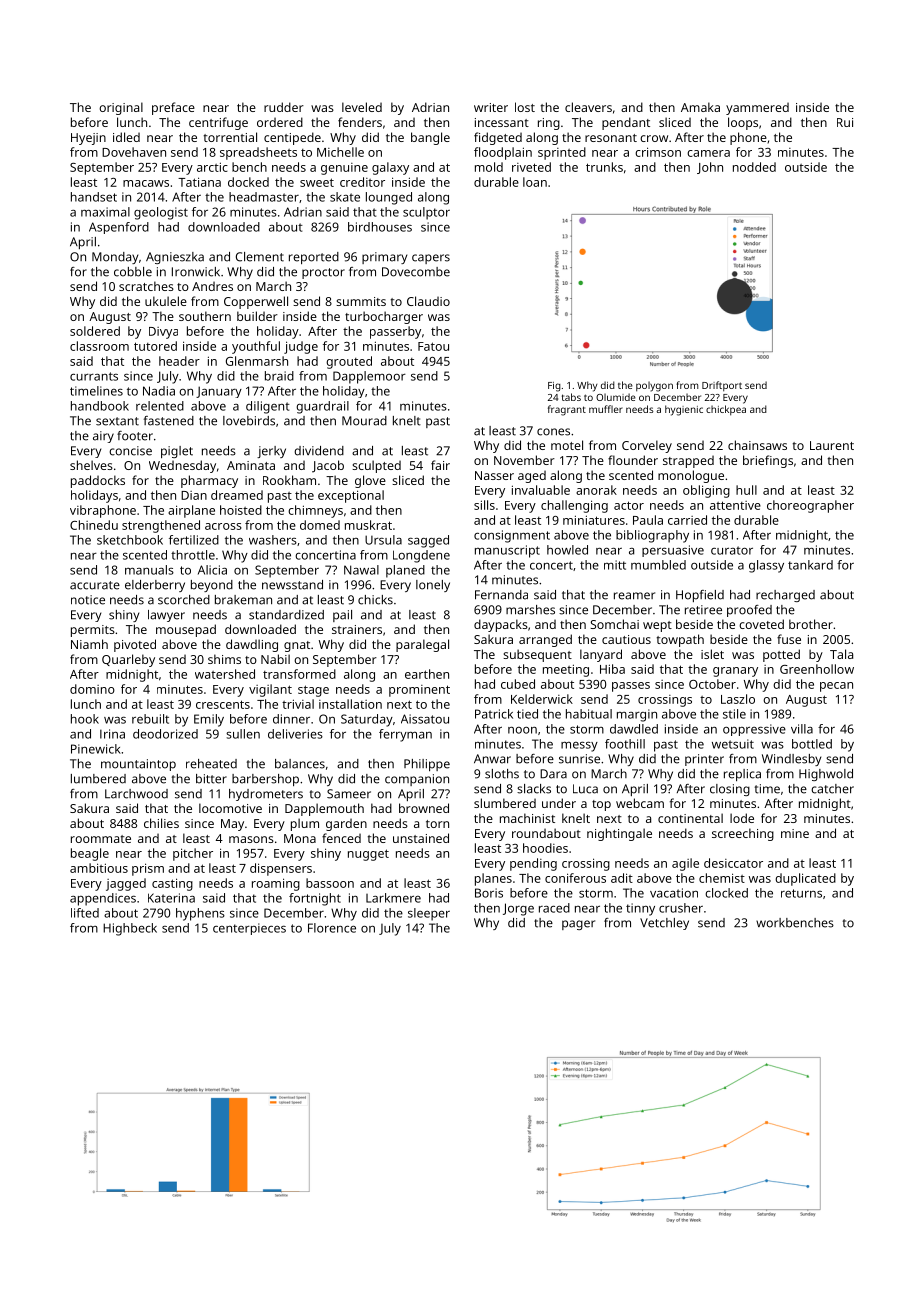  I want to click on attentive, so click(735, 505).
